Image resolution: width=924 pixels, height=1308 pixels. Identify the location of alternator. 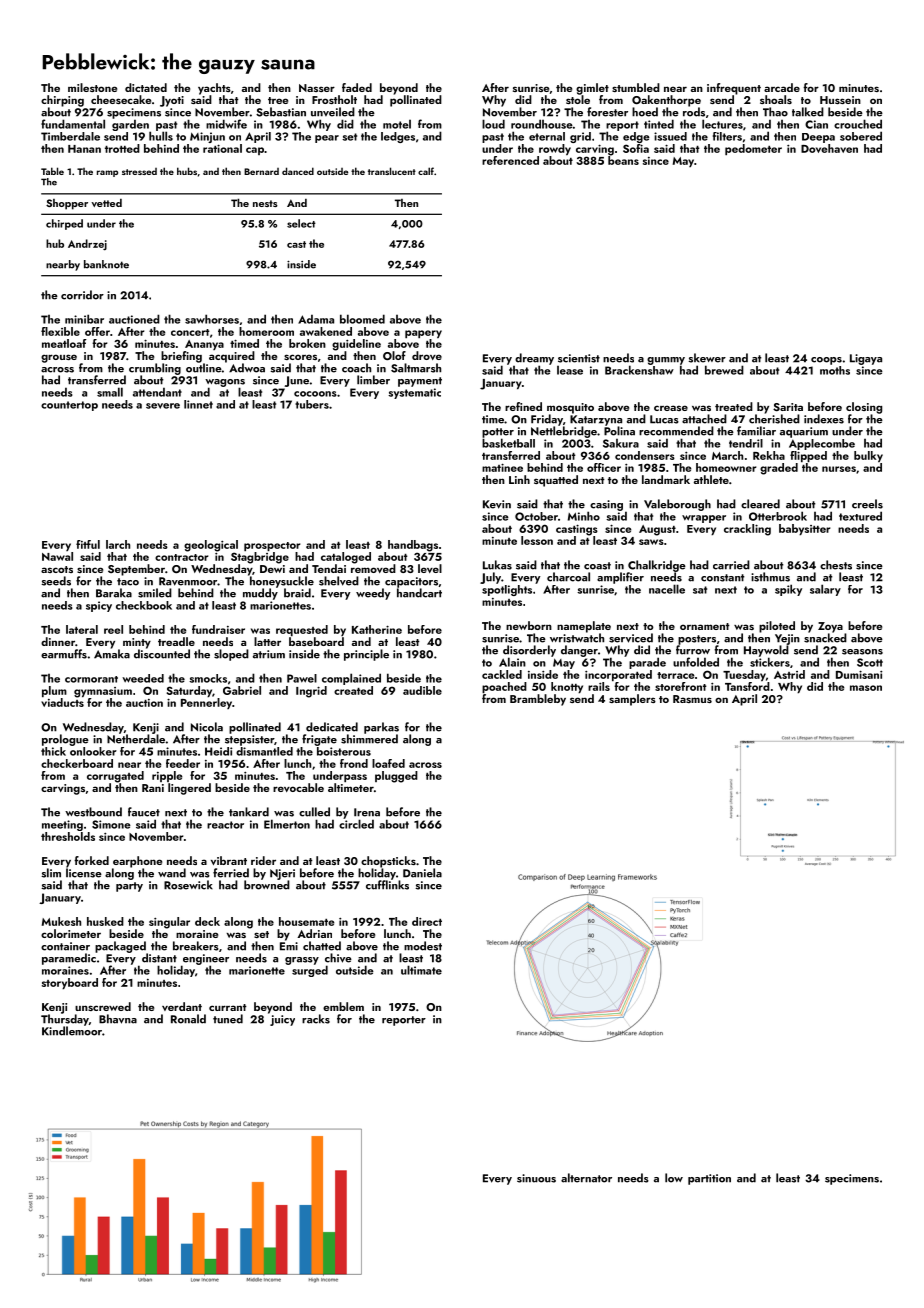
(586, 1178).
